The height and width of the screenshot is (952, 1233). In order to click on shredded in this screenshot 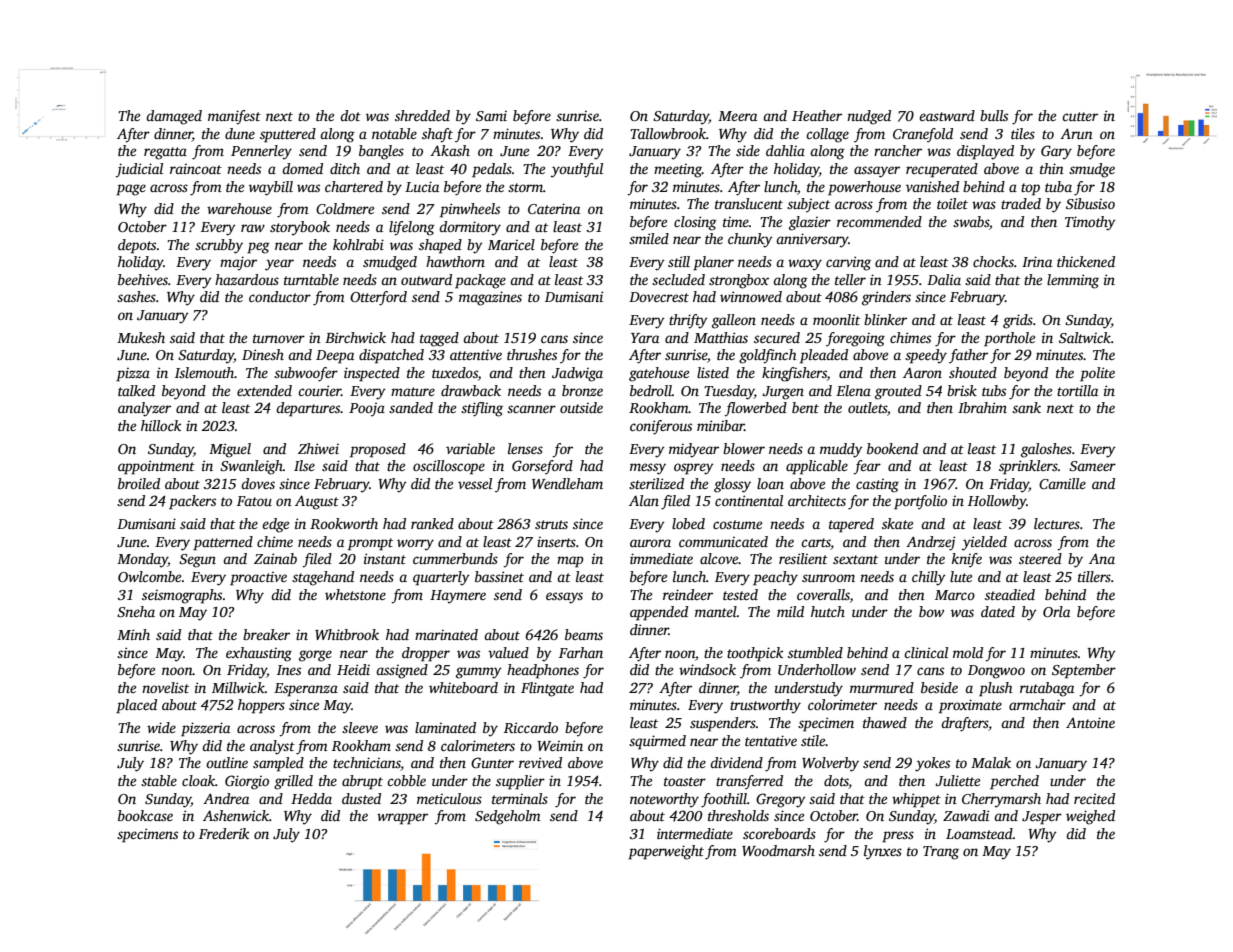, I will do `click(422, 115)`.
